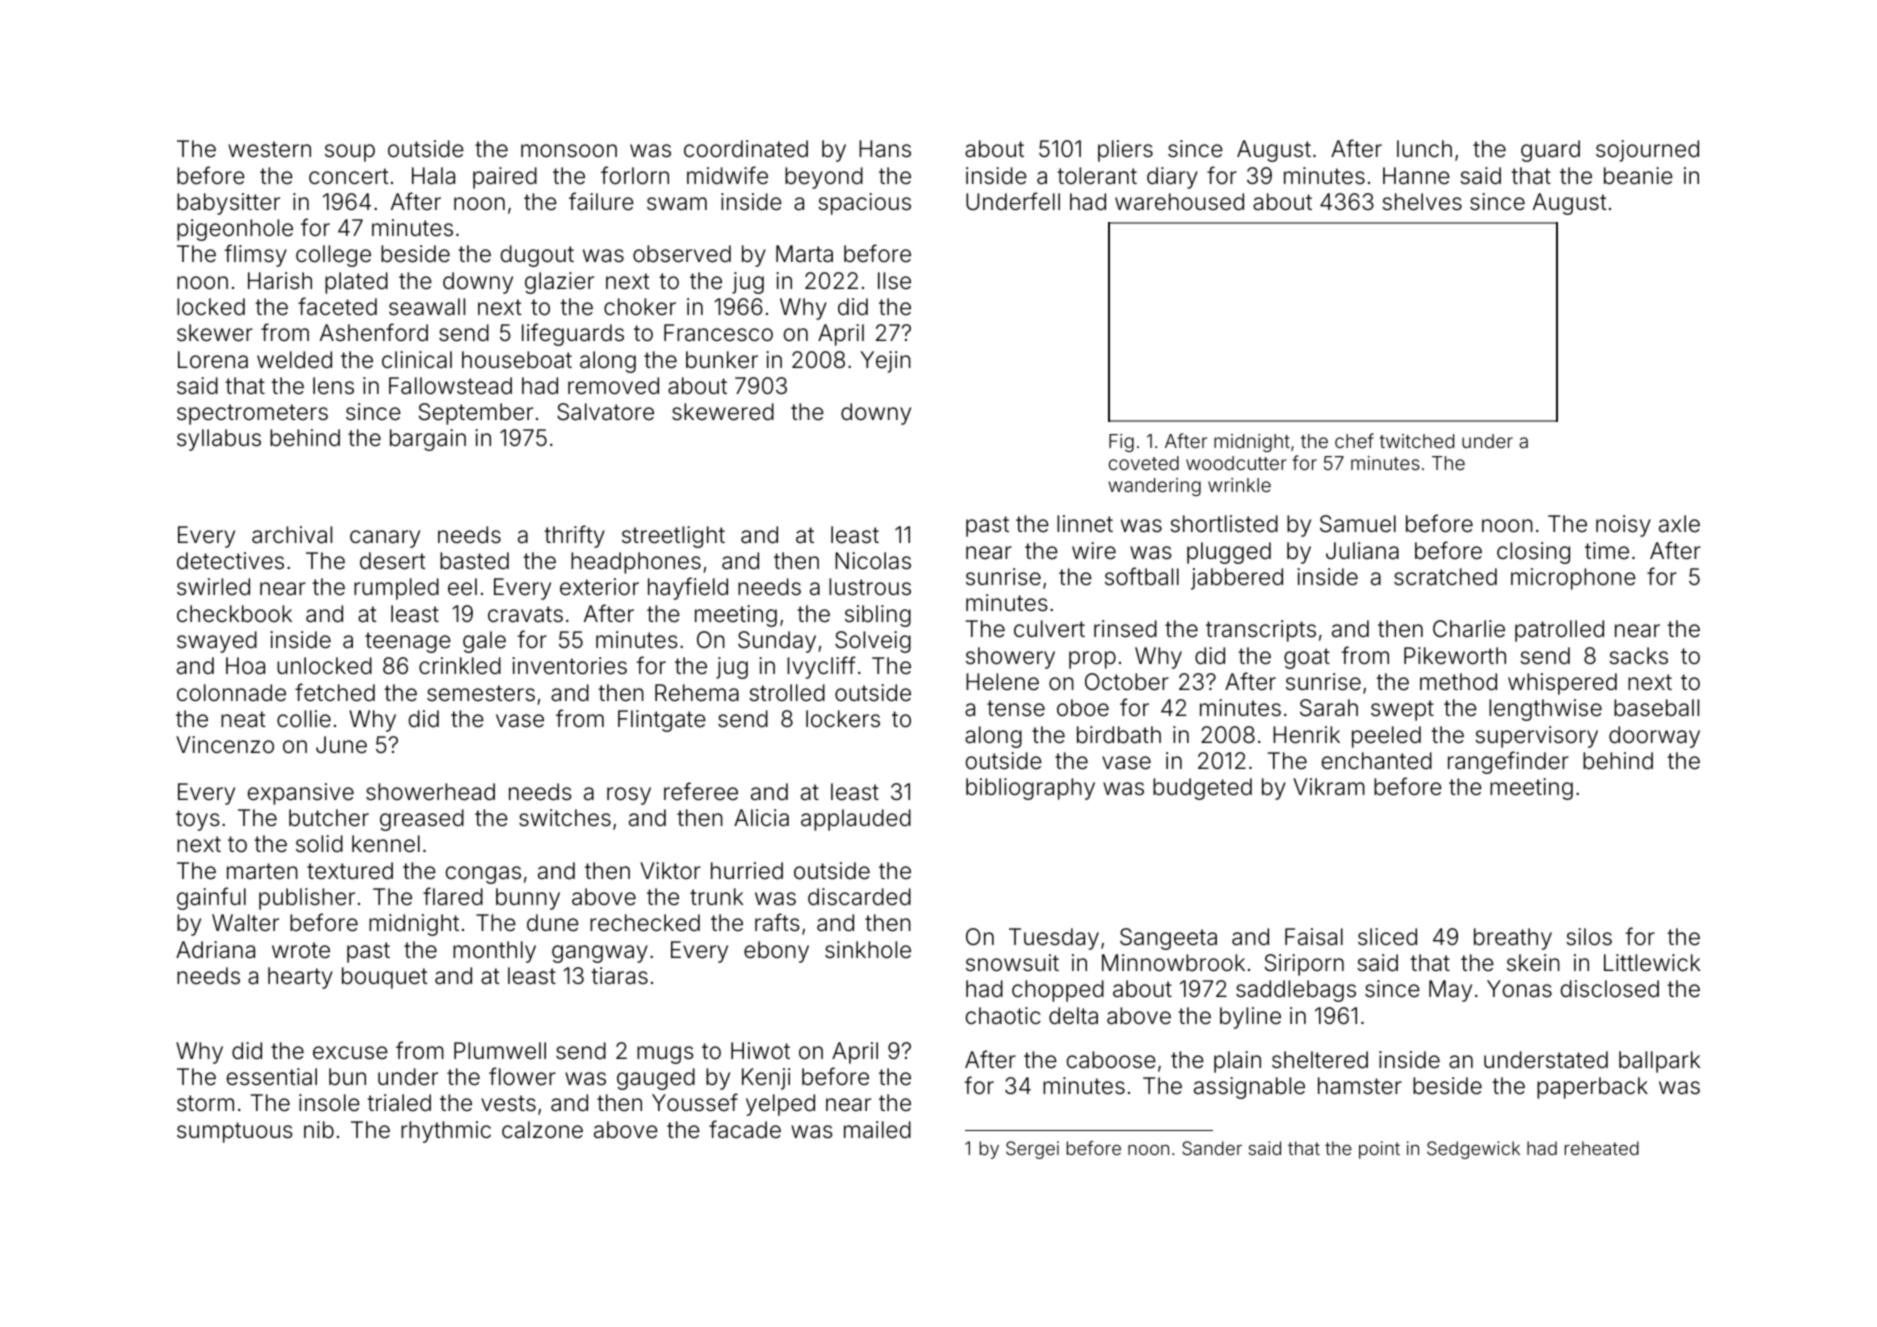 The height and width of the screenshot is (1327, 1877). What do you see at coordinates (565, 818) in the screenshot?
I see `switches` at bounding box center [565, 818].
